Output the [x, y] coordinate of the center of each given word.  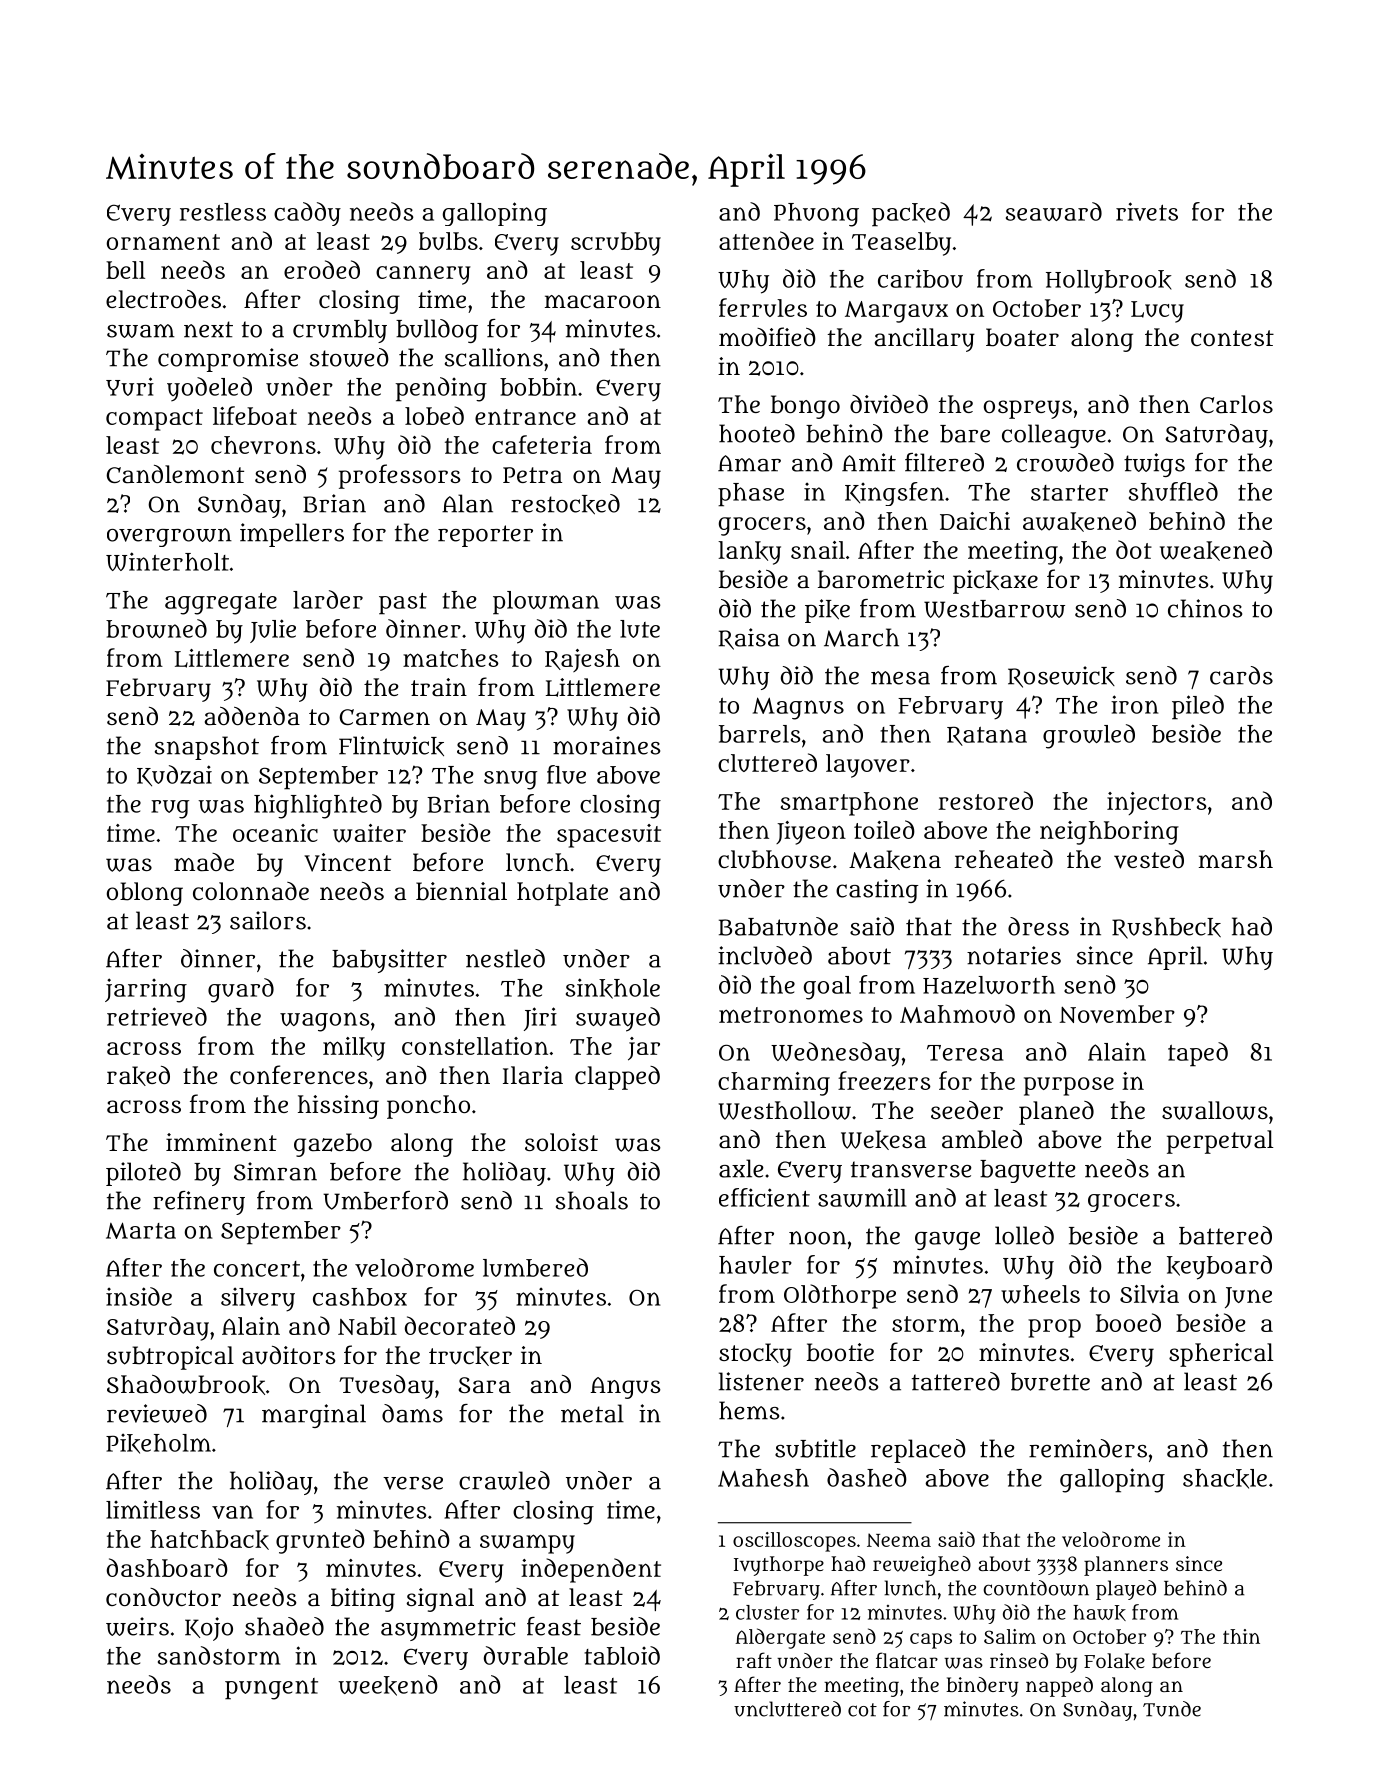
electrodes [163, 299]
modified [767, 336]
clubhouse [774, 859]
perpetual [1220, 1142]
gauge [947, 1241]
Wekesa [883, 1140]
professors [400, 476]
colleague [1054, 436]
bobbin [538, 386]
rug [170, 809]
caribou [920, 278]
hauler [755, 1265]
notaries [1014, 955]
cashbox [360, 1297]
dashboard [167, 1567]
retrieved [157, 1016]
